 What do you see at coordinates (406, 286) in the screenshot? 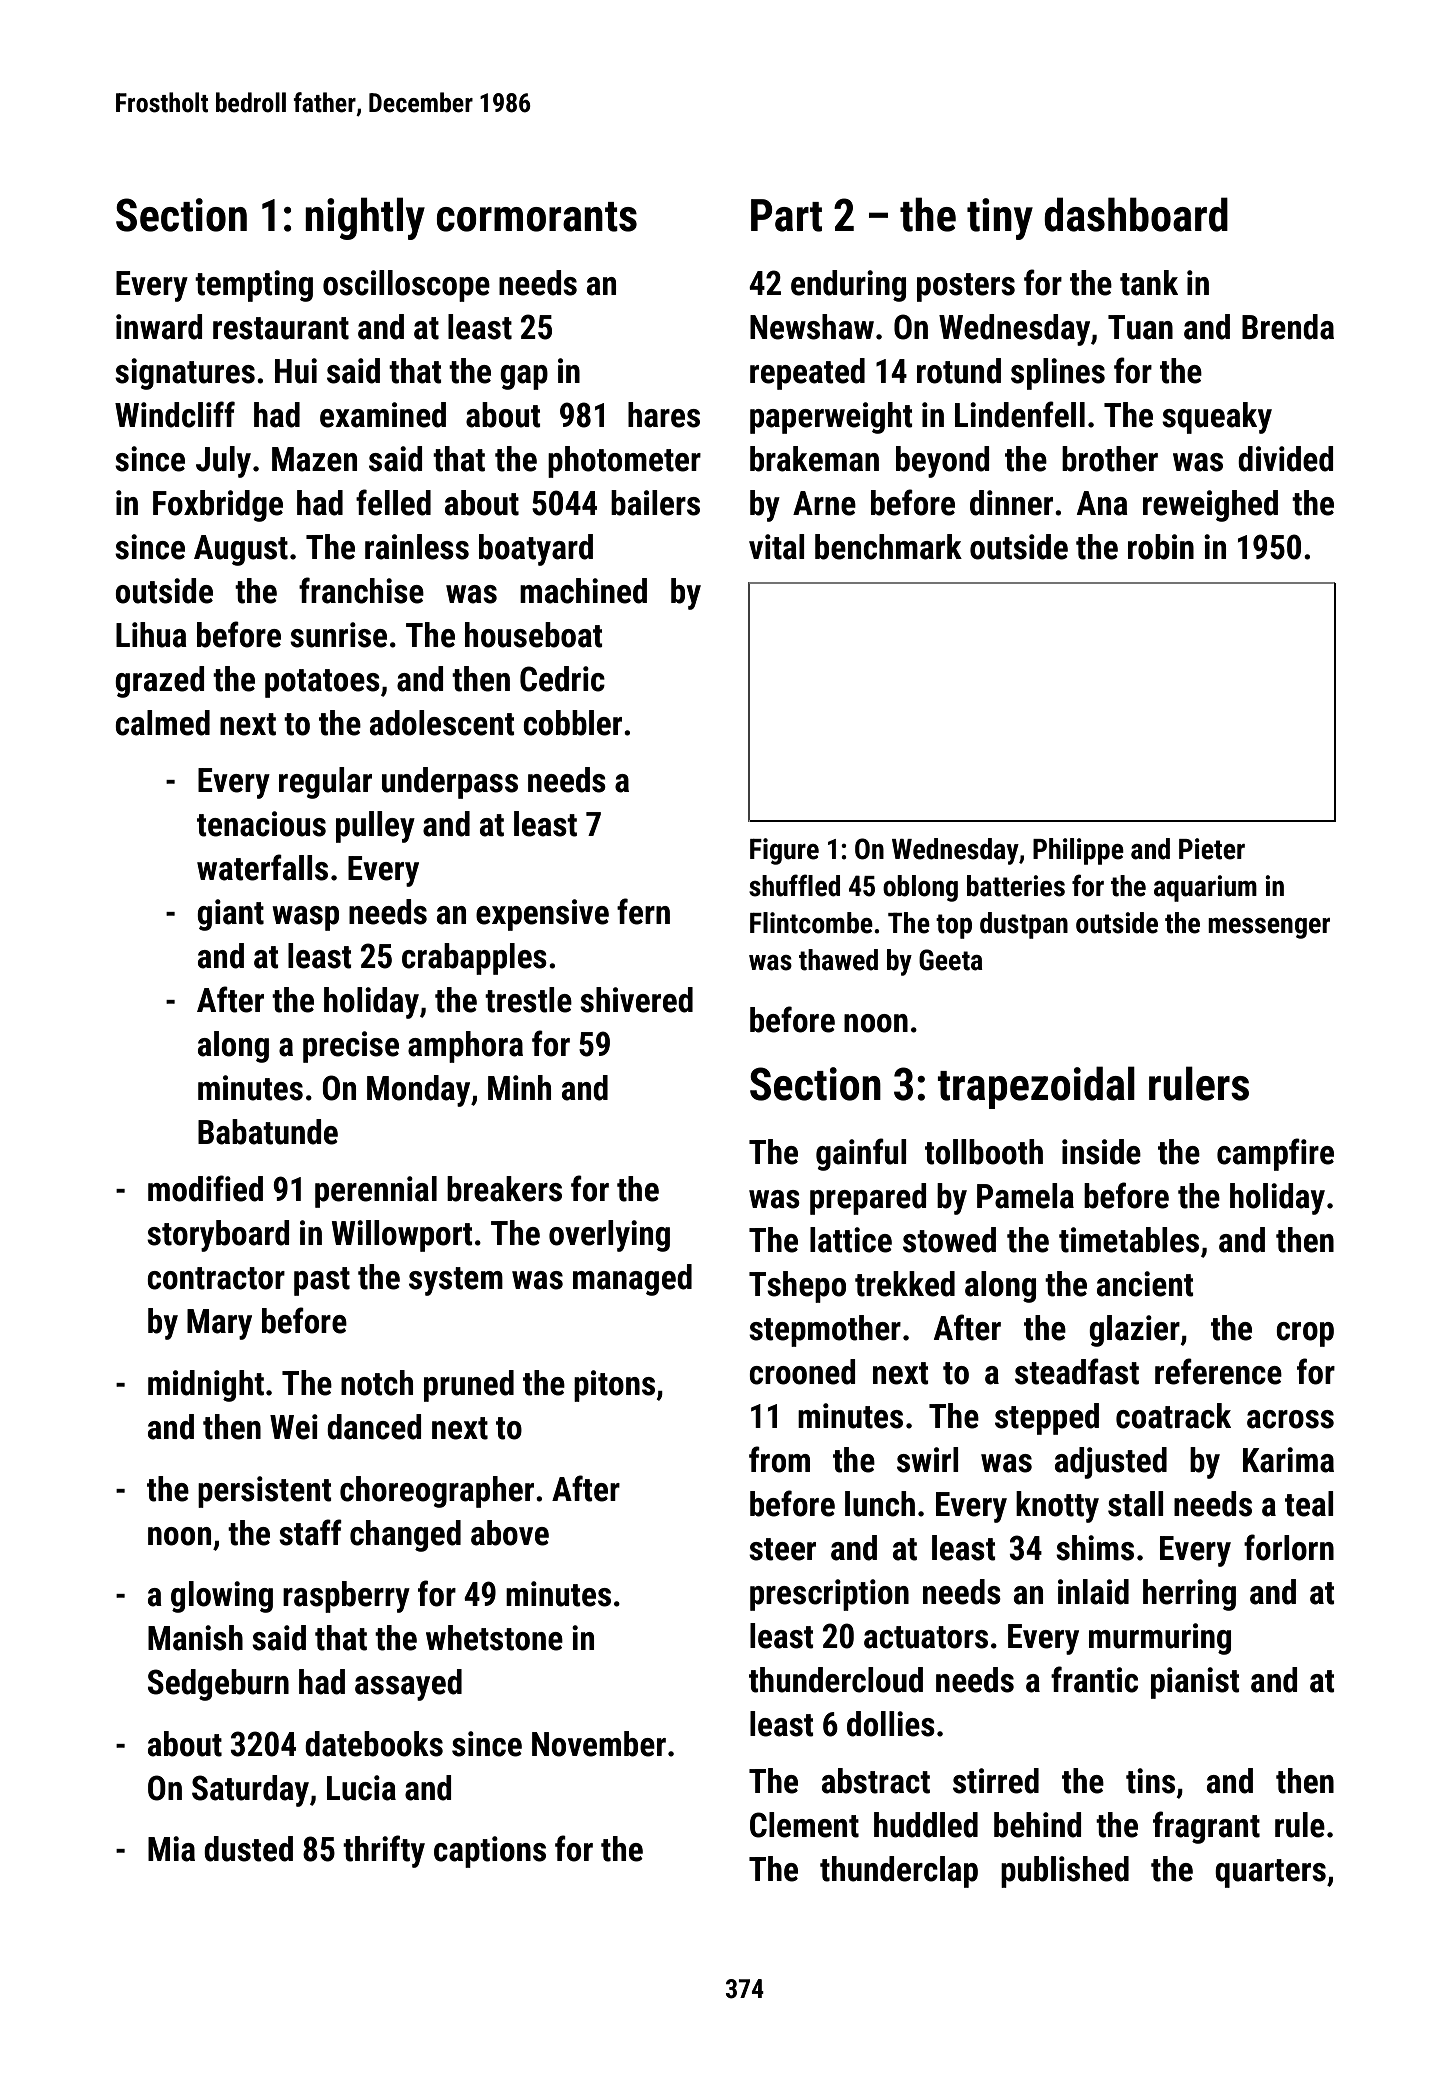
I see `oscilloscope` at bounding box center [406, 286].
